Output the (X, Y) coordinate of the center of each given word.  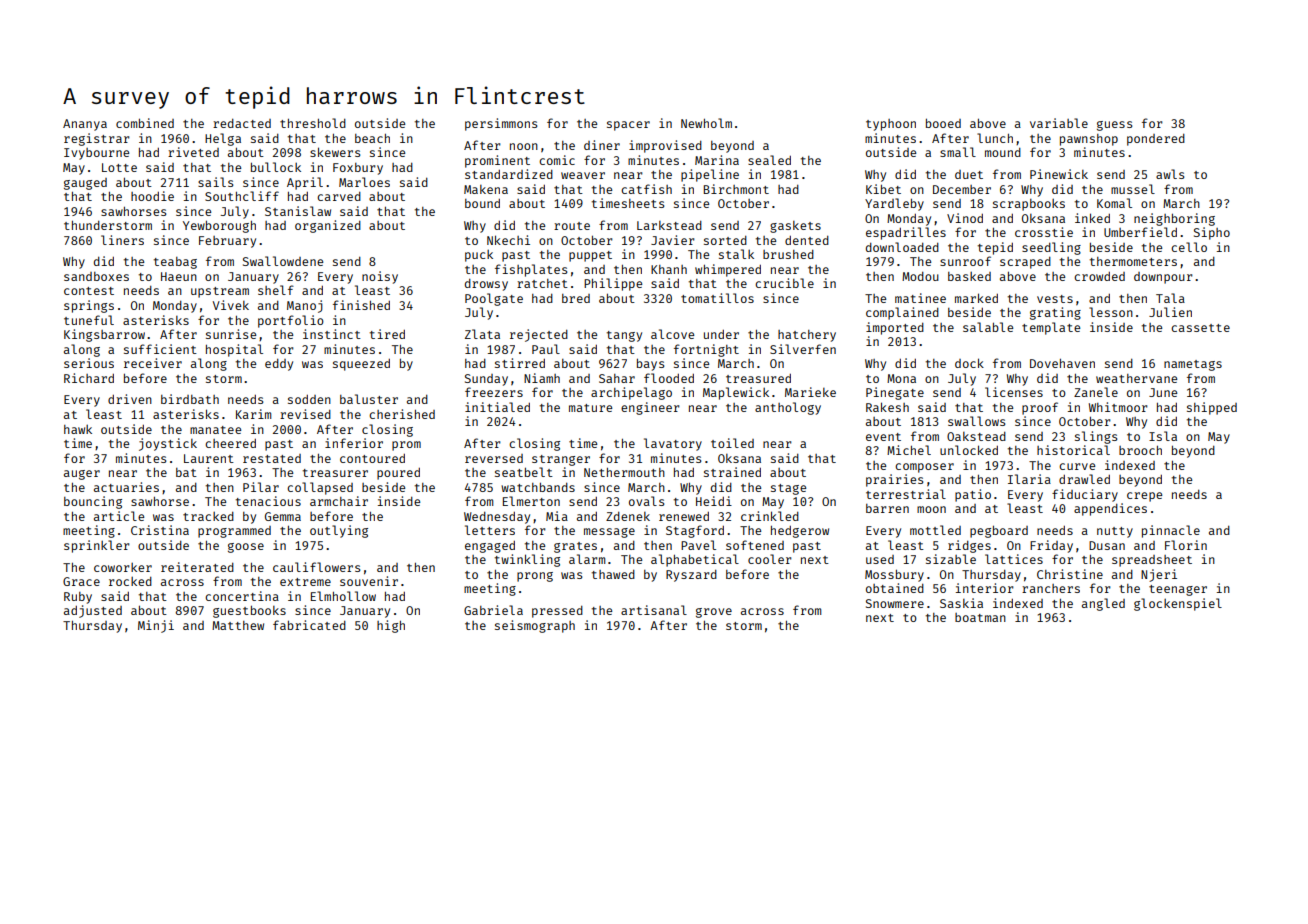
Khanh (669, 269)
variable (1059, 123)
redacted (242, 123)
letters (490, 530)
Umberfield (1140, 232)
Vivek (231, 305)
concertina (242, 596)
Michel (909, 450)
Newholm (706, 123)
